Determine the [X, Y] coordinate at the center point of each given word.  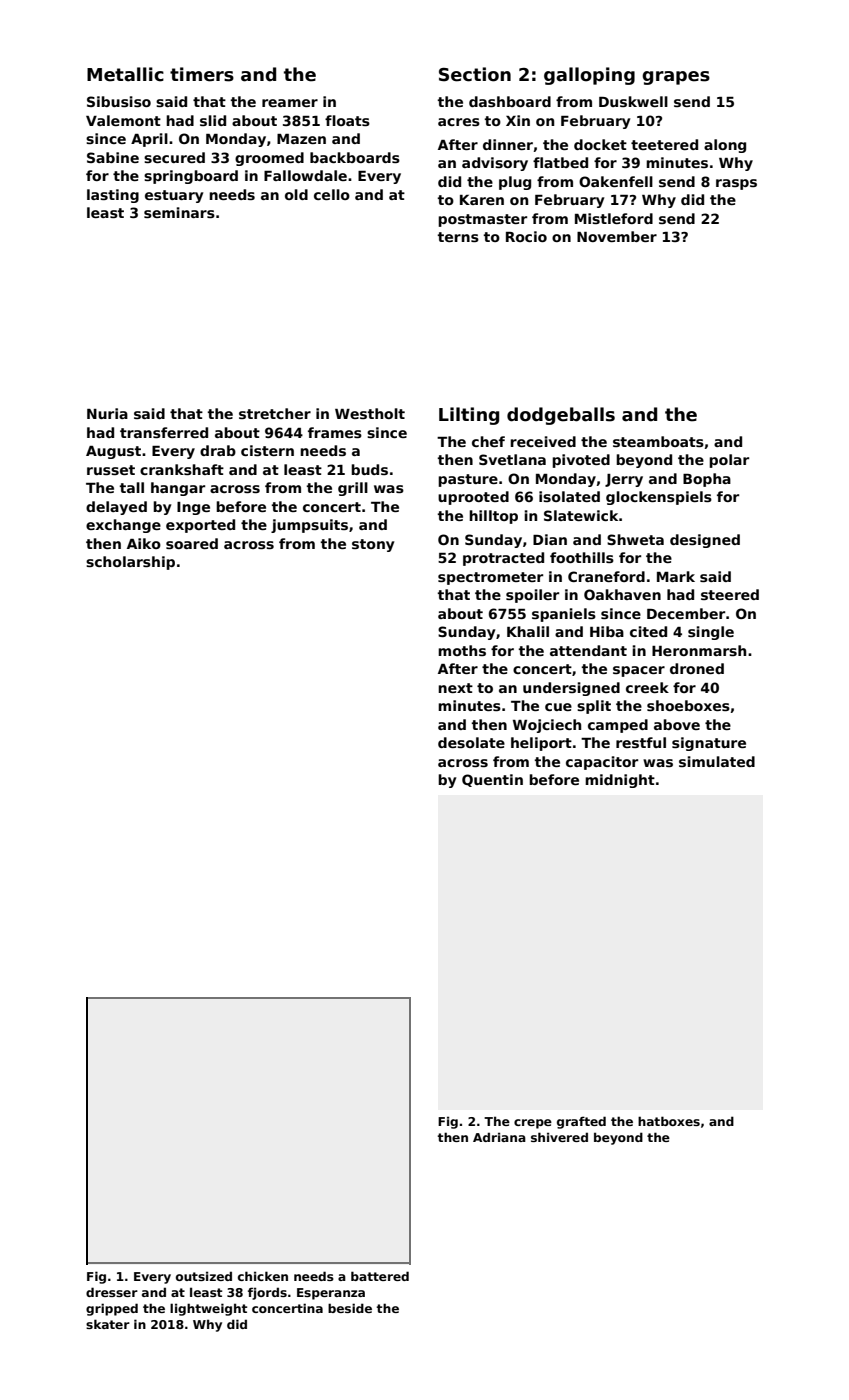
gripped [112, 1309]
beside [350, 1308]
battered [380, 1276]
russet [111, 470]
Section [475, 74]
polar [729, 461]
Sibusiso [119, 101]
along [725, 146]
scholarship [130, 563]
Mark [676, 576]
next [455, 688]
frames [335, 432]
